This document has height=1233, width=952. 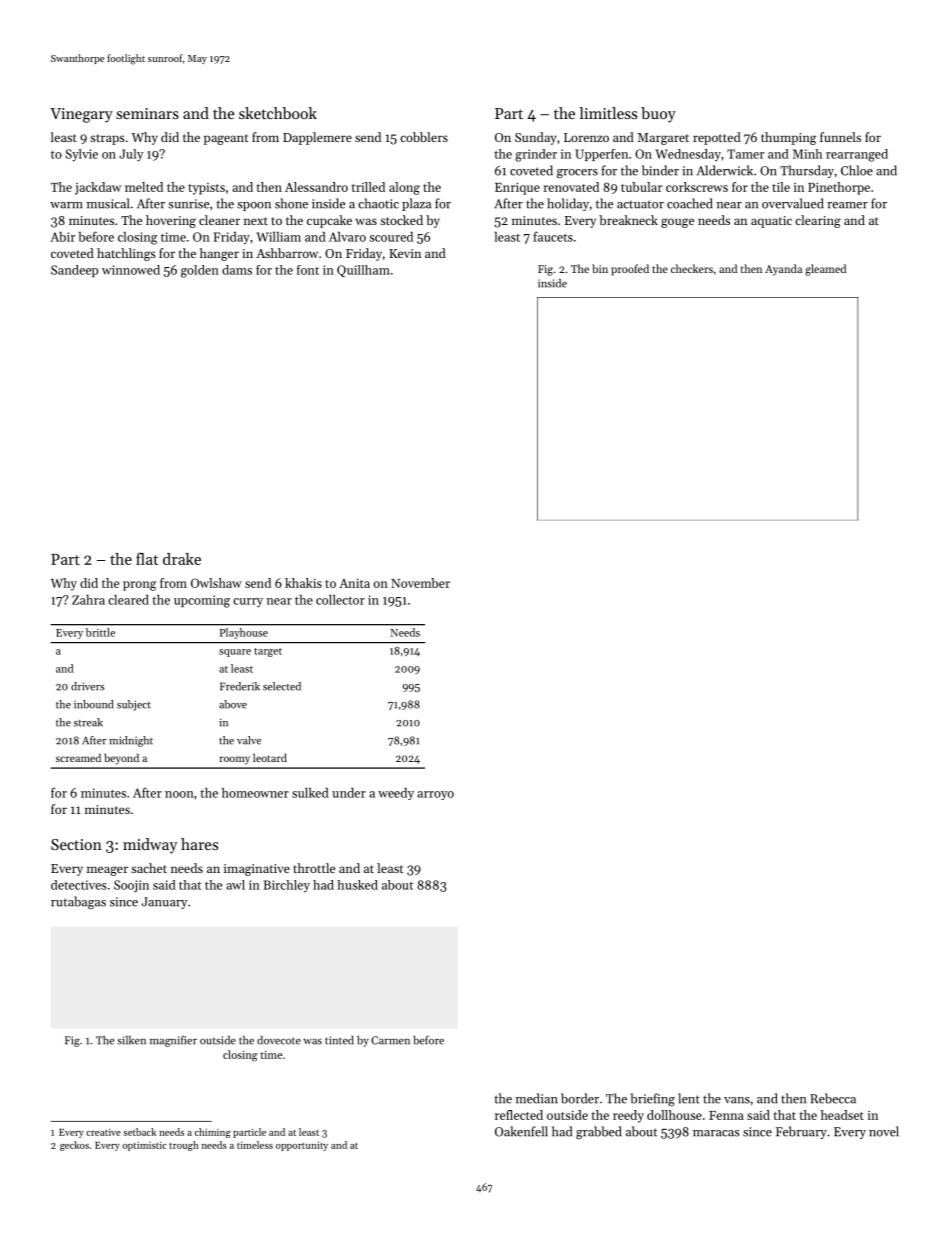 What do you see at coordinates (184, 1146) in the document?
I see `trough` at bounding box center [184, 1146].
